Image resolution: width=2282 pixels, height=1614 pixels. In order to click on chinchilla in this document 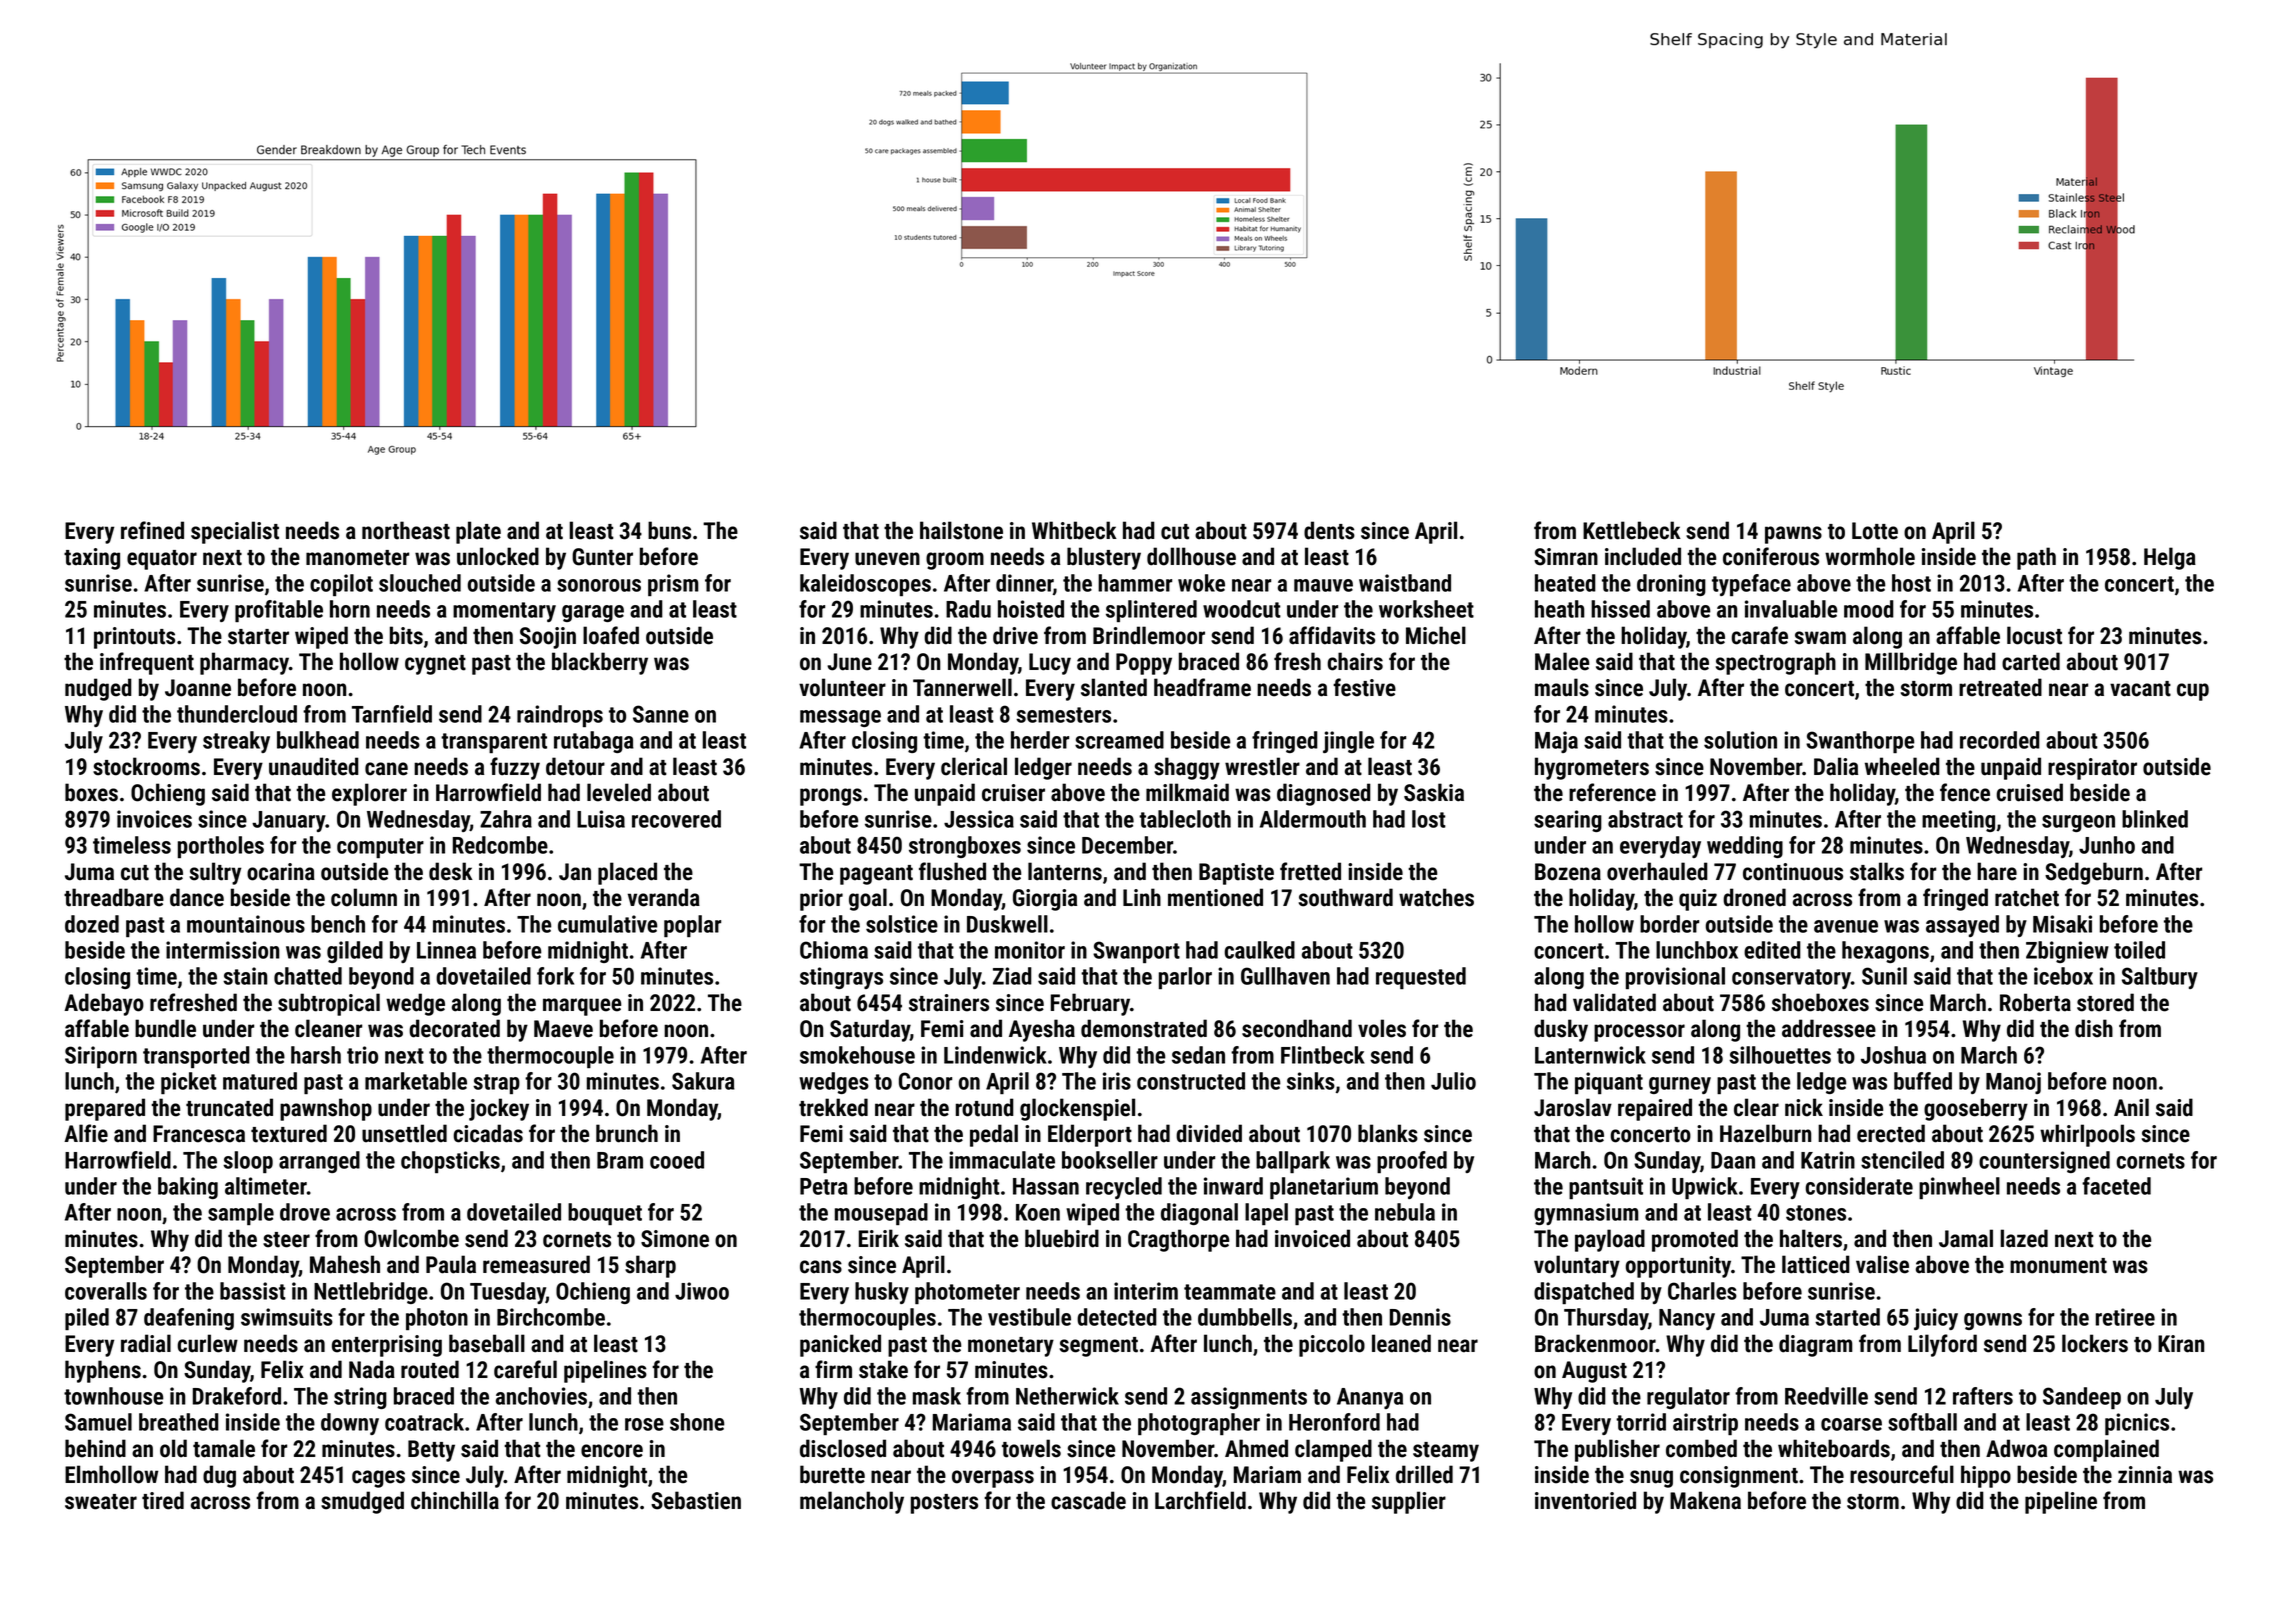, I will do `click(455, 1500)`.
